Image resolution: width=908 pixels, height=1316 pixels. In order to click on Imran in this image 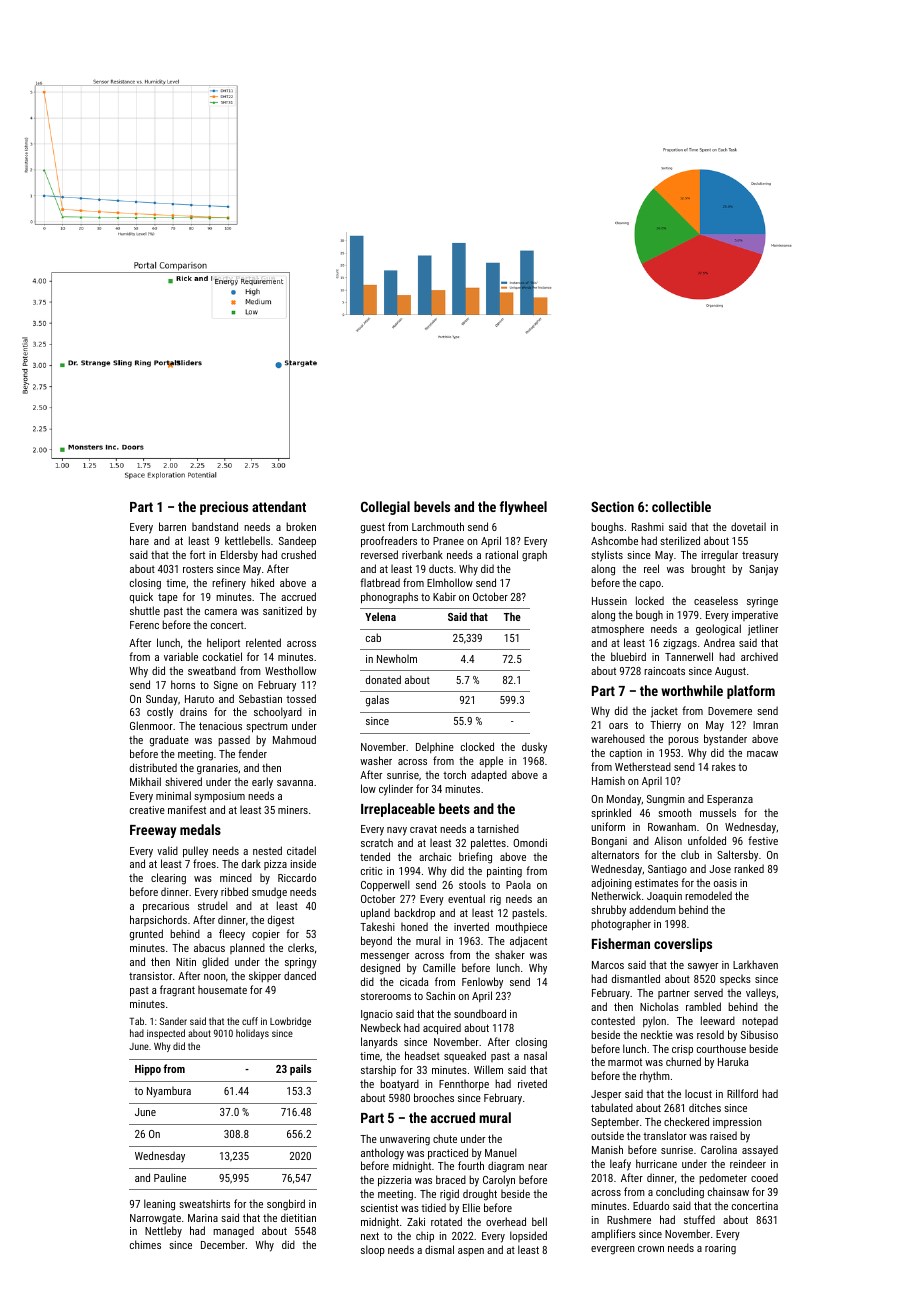, I will do `click(765, 725)`.
